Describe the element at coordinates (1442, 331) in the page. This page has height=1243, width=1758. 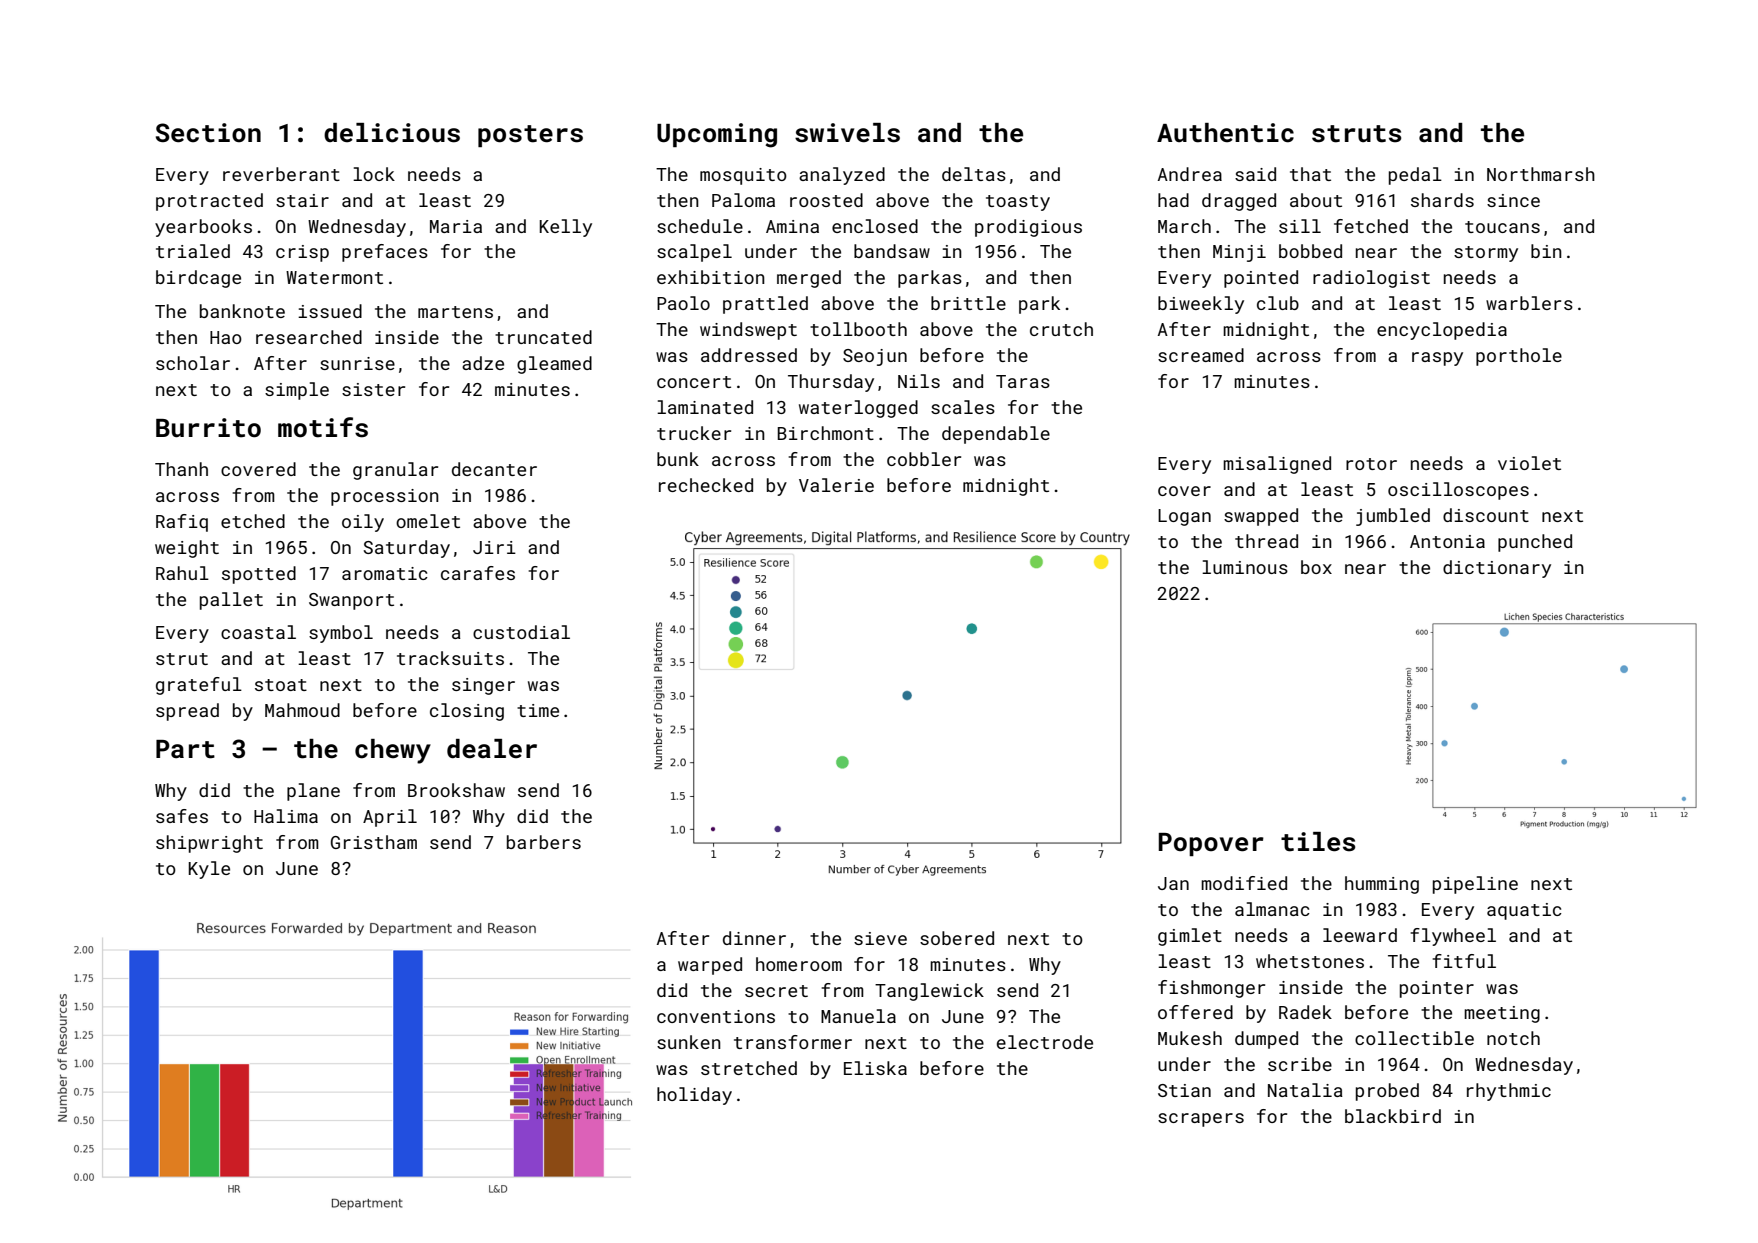
I see `encyclopedia` at that location.
